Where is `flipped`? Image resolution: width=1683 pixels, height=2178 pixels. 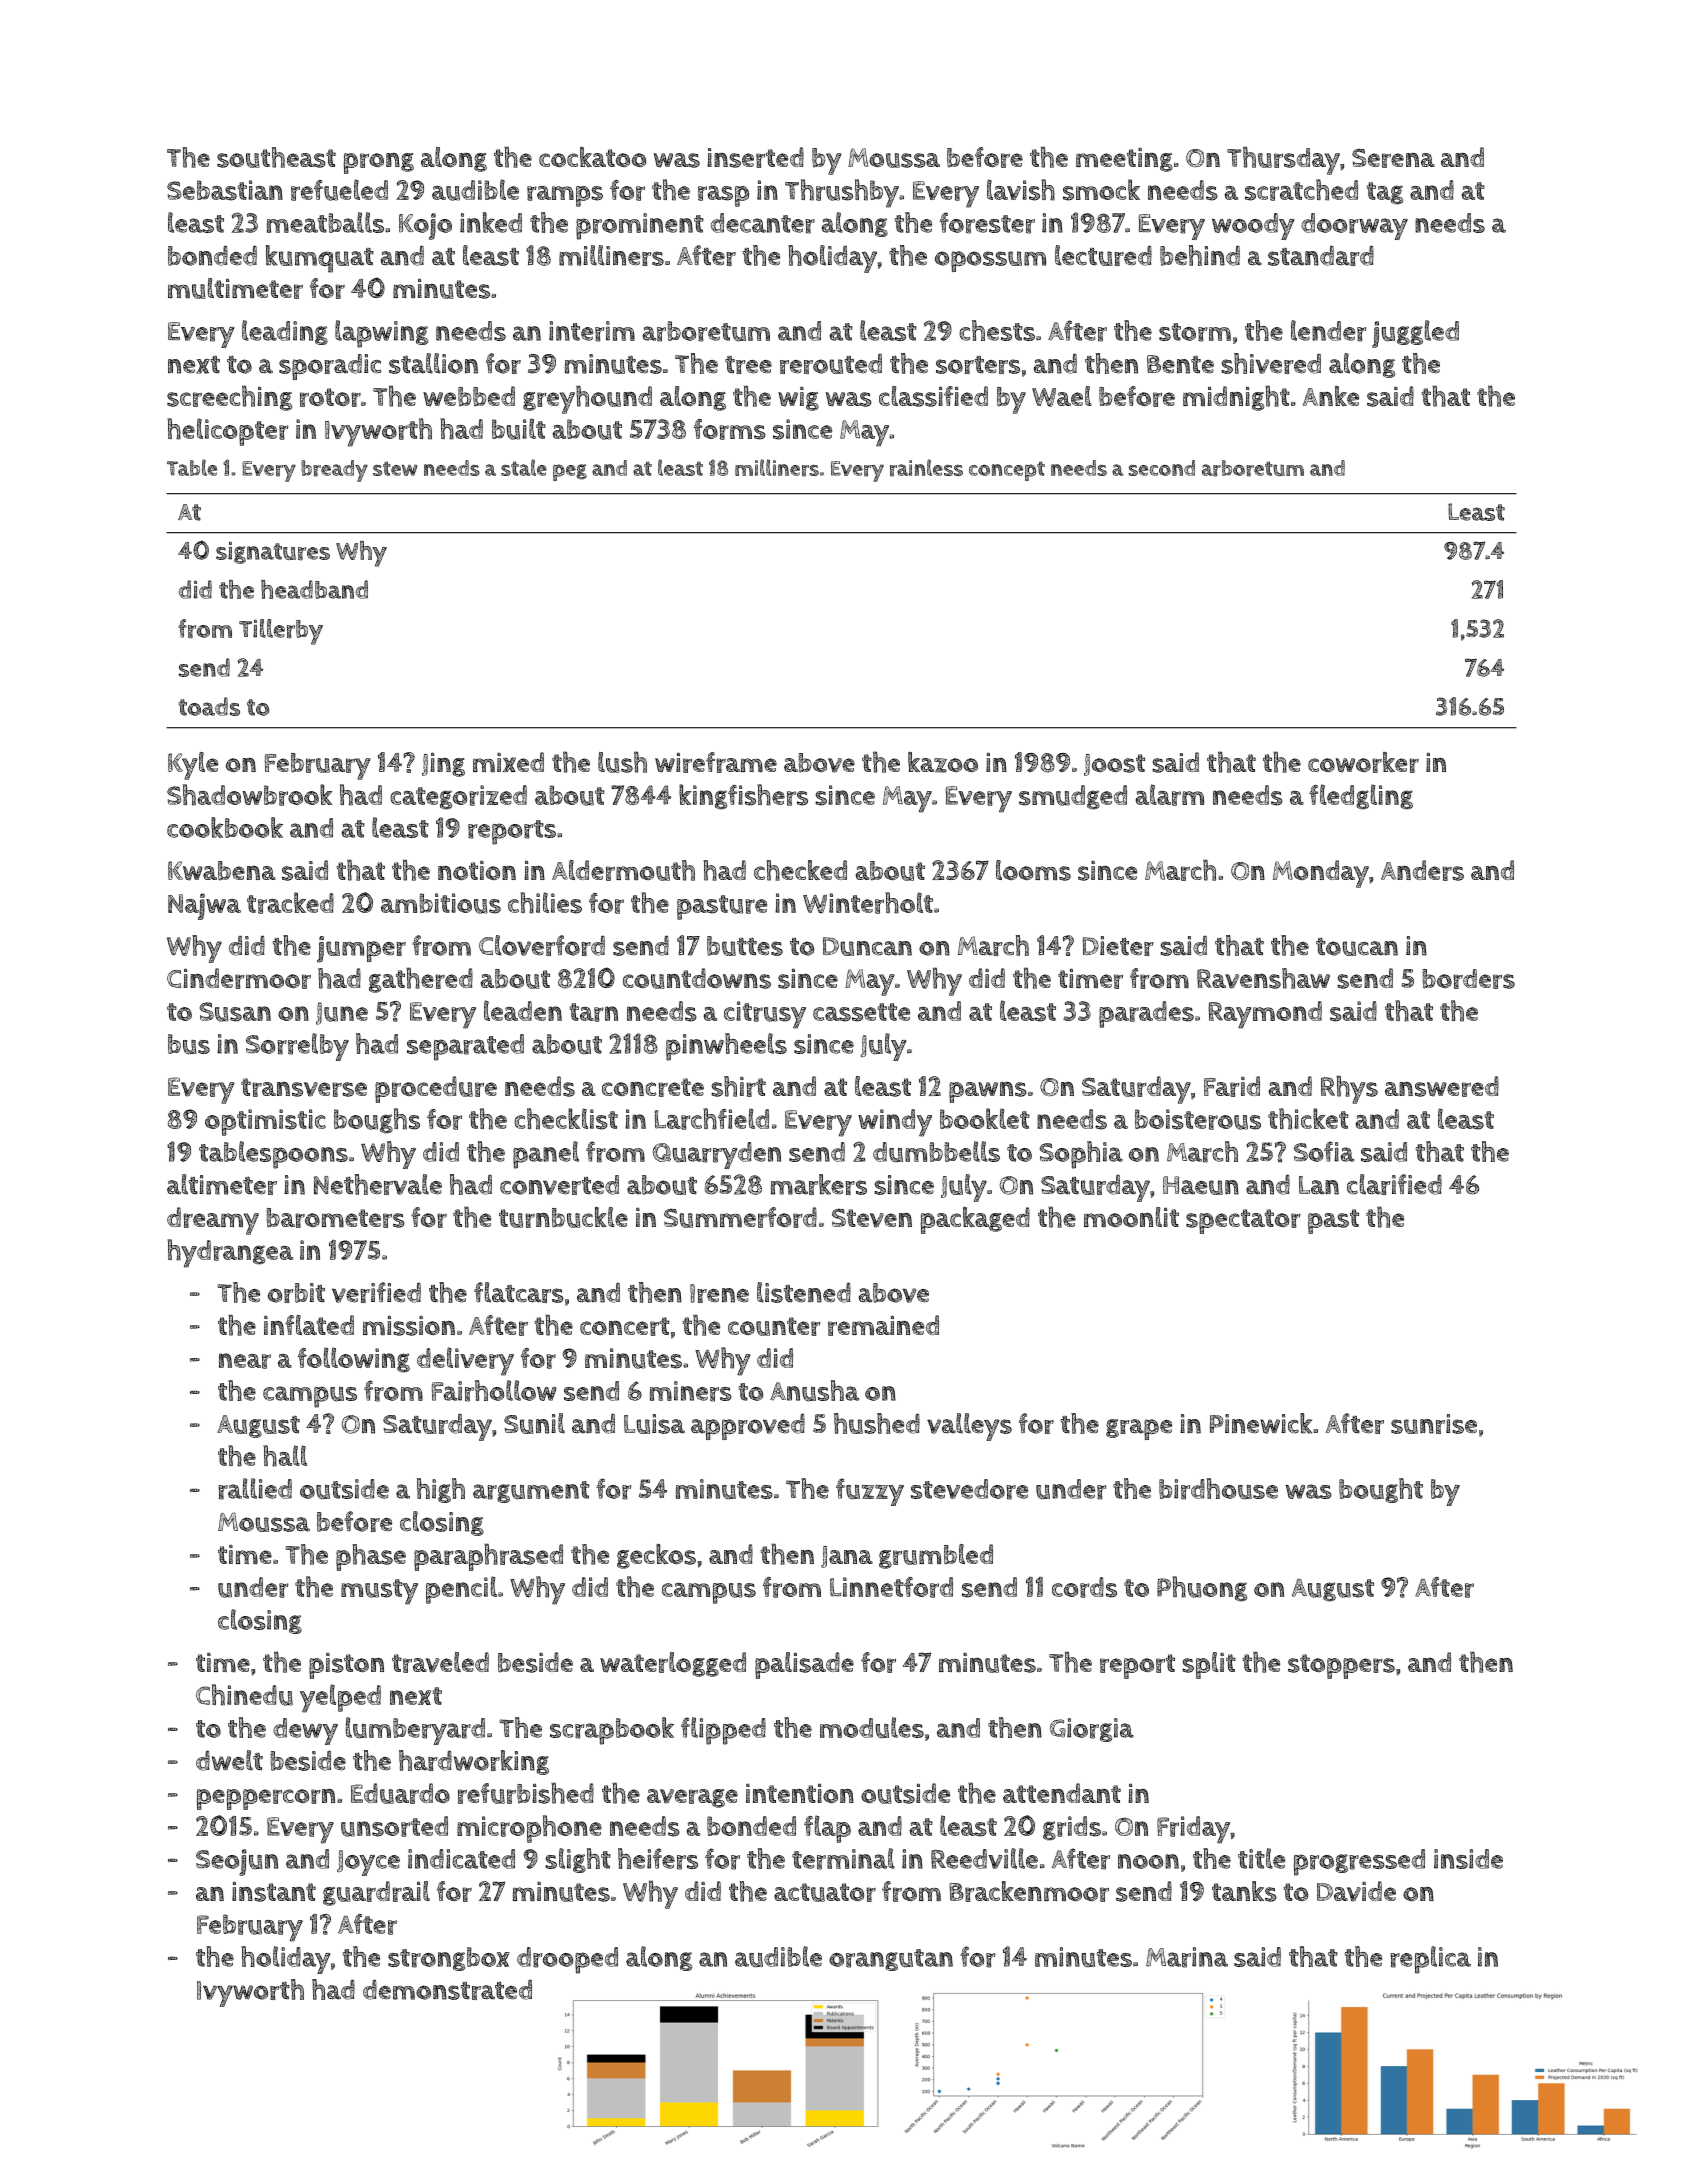
flipped is located at coordinates (723, 1731).
